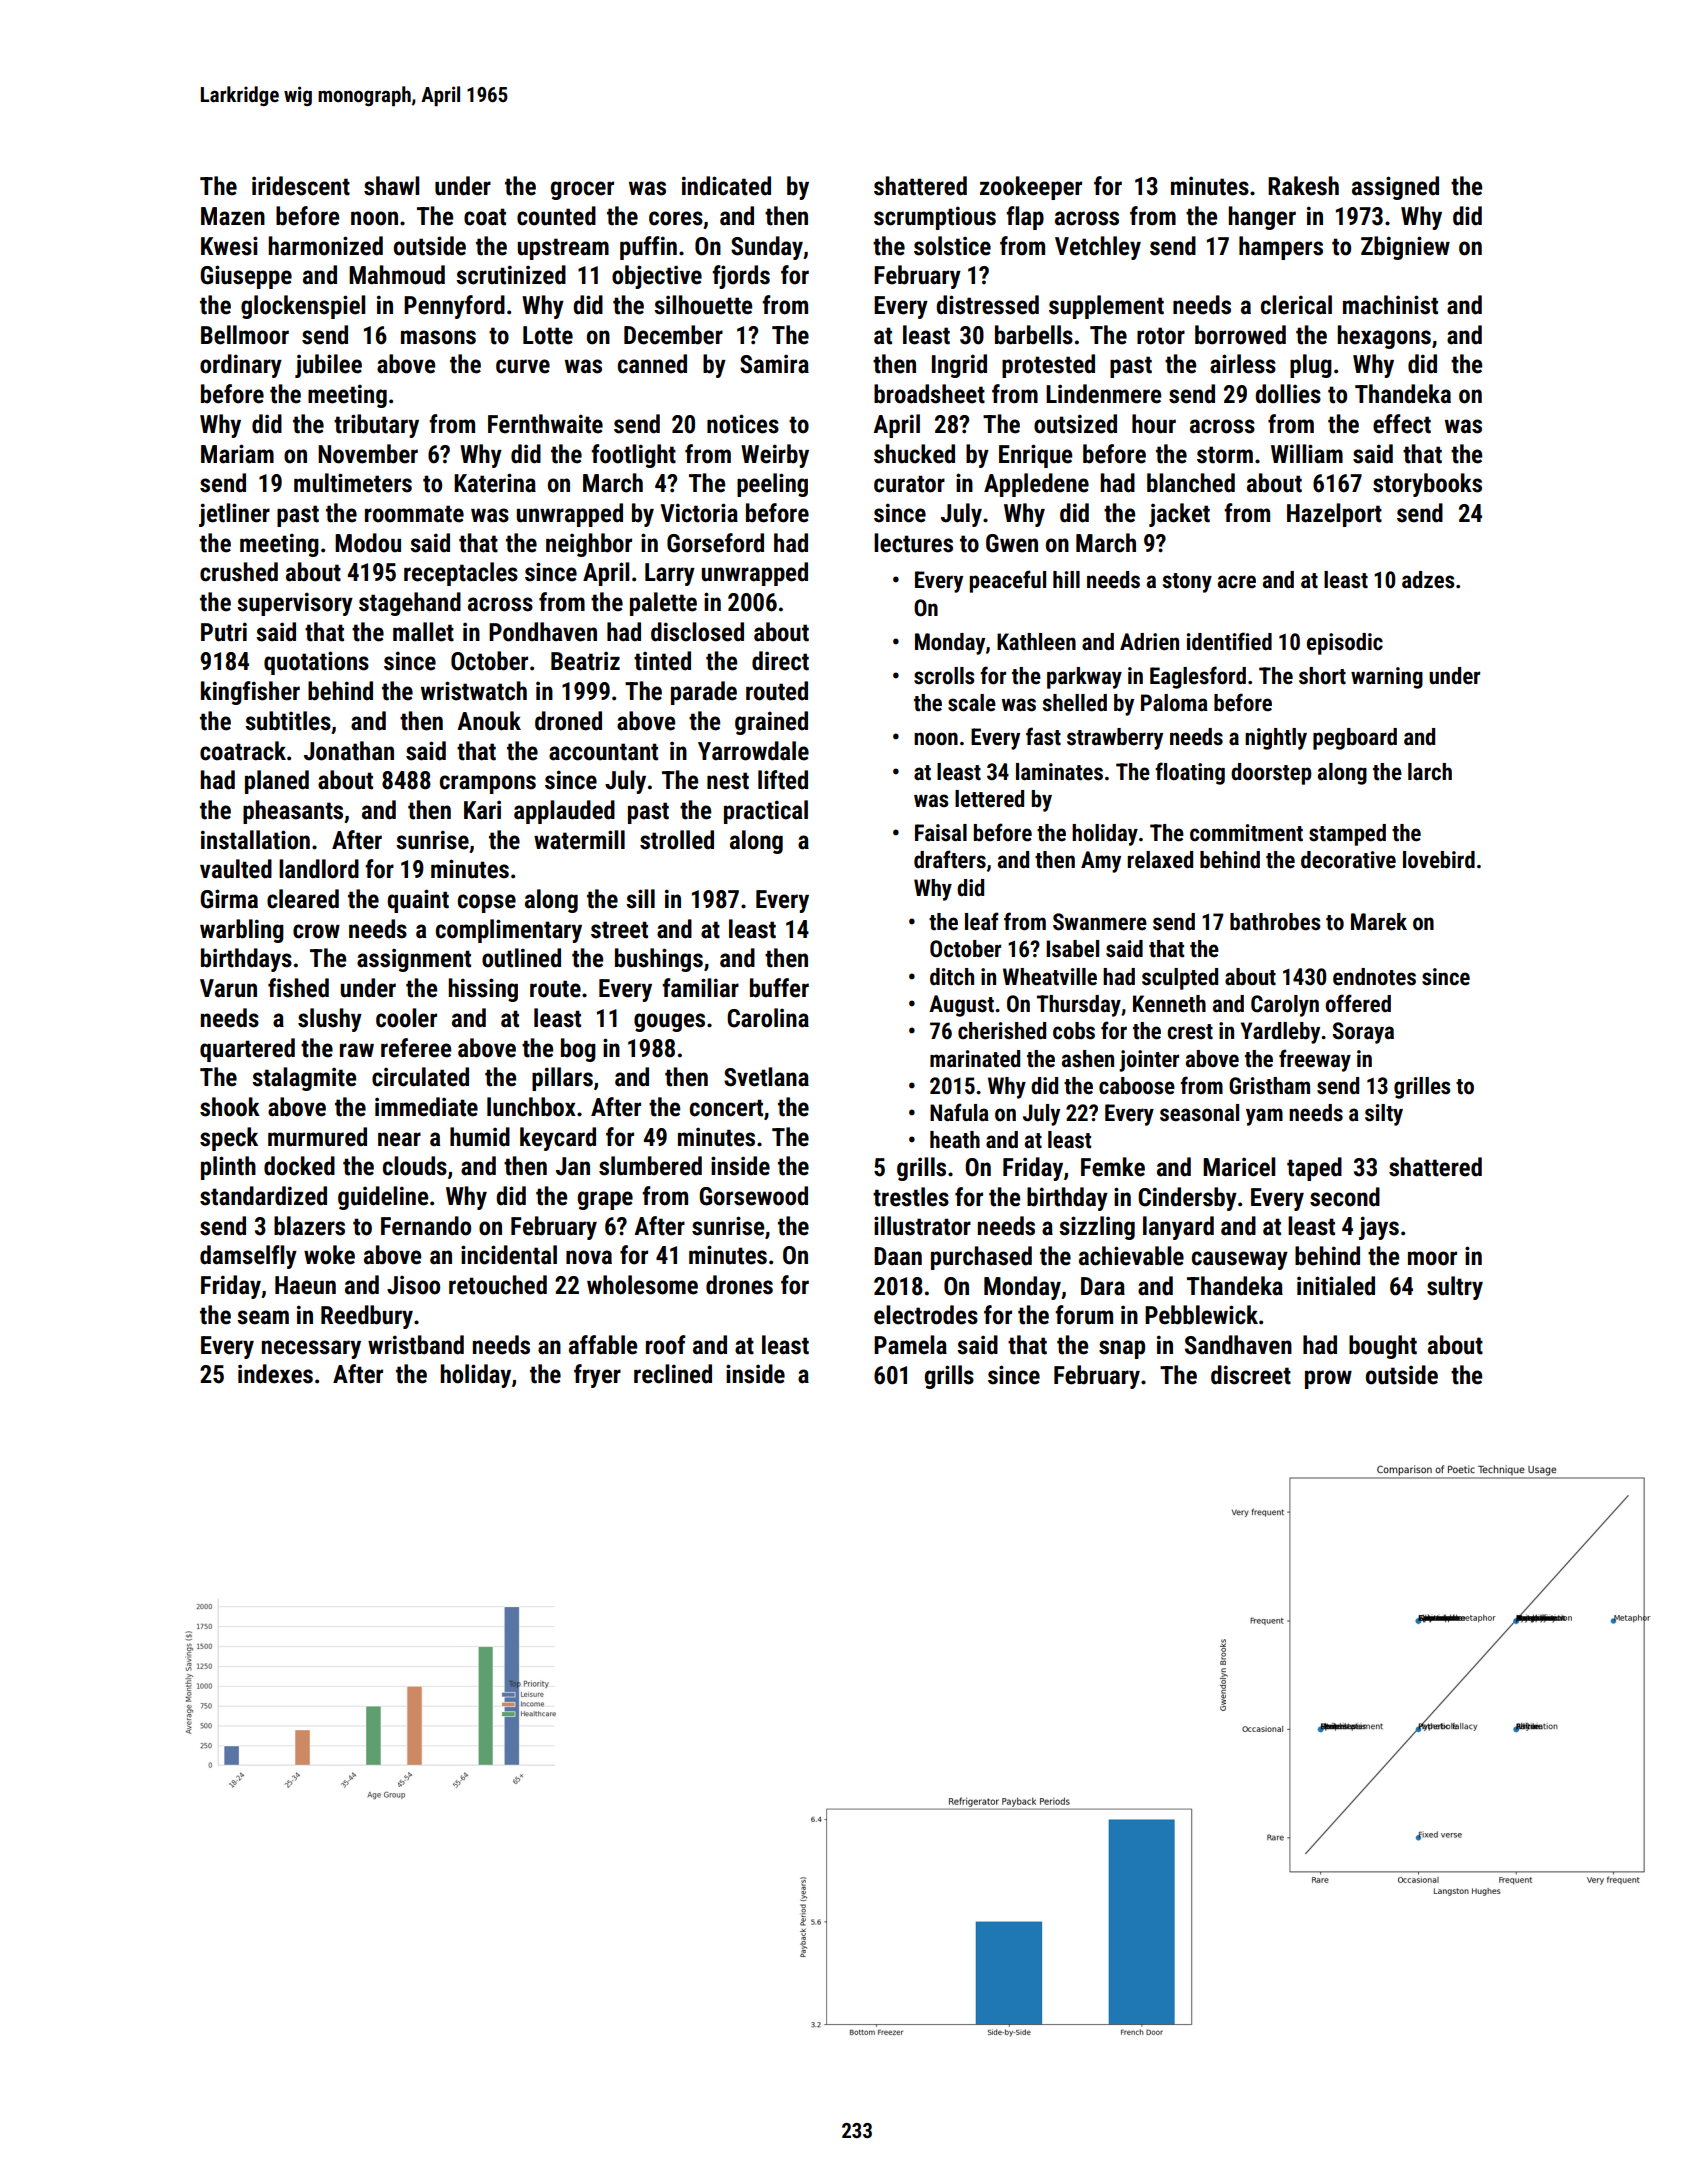 Image resolution: width=1683 pixels, height=2178 pixels. Describe the element at coordinates (416, 1345) in the document. I see `wristband` at that location.
